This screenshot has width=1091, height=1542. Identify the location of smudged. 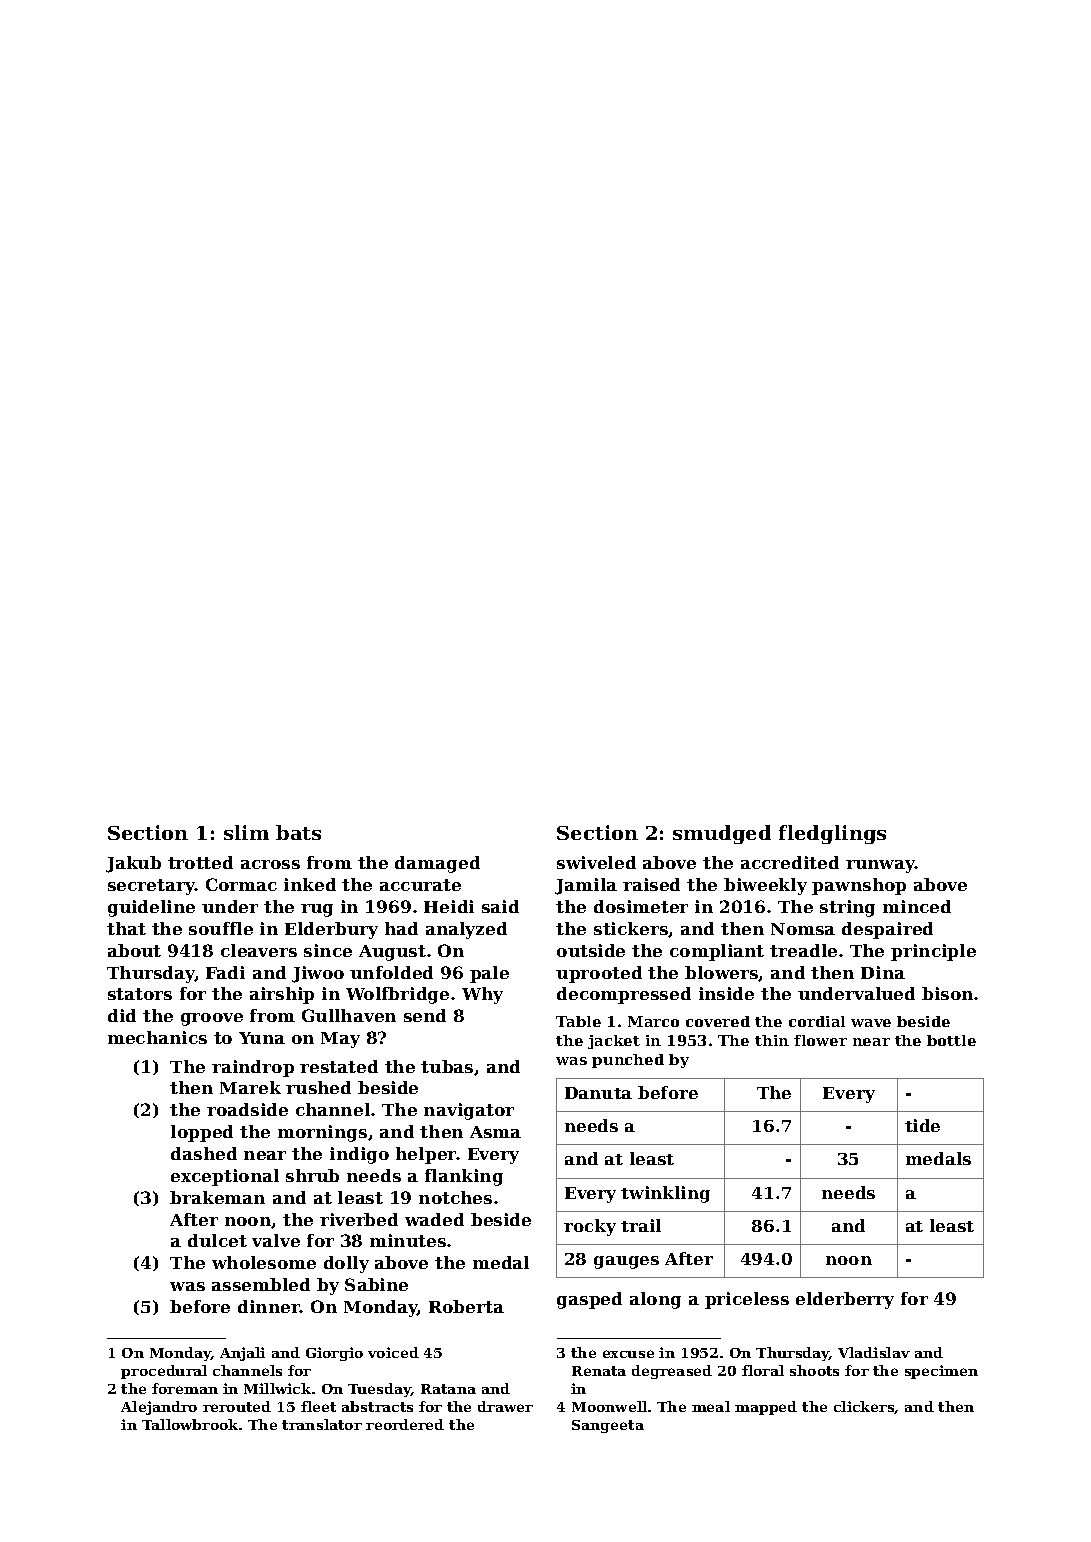
(722, 834).
